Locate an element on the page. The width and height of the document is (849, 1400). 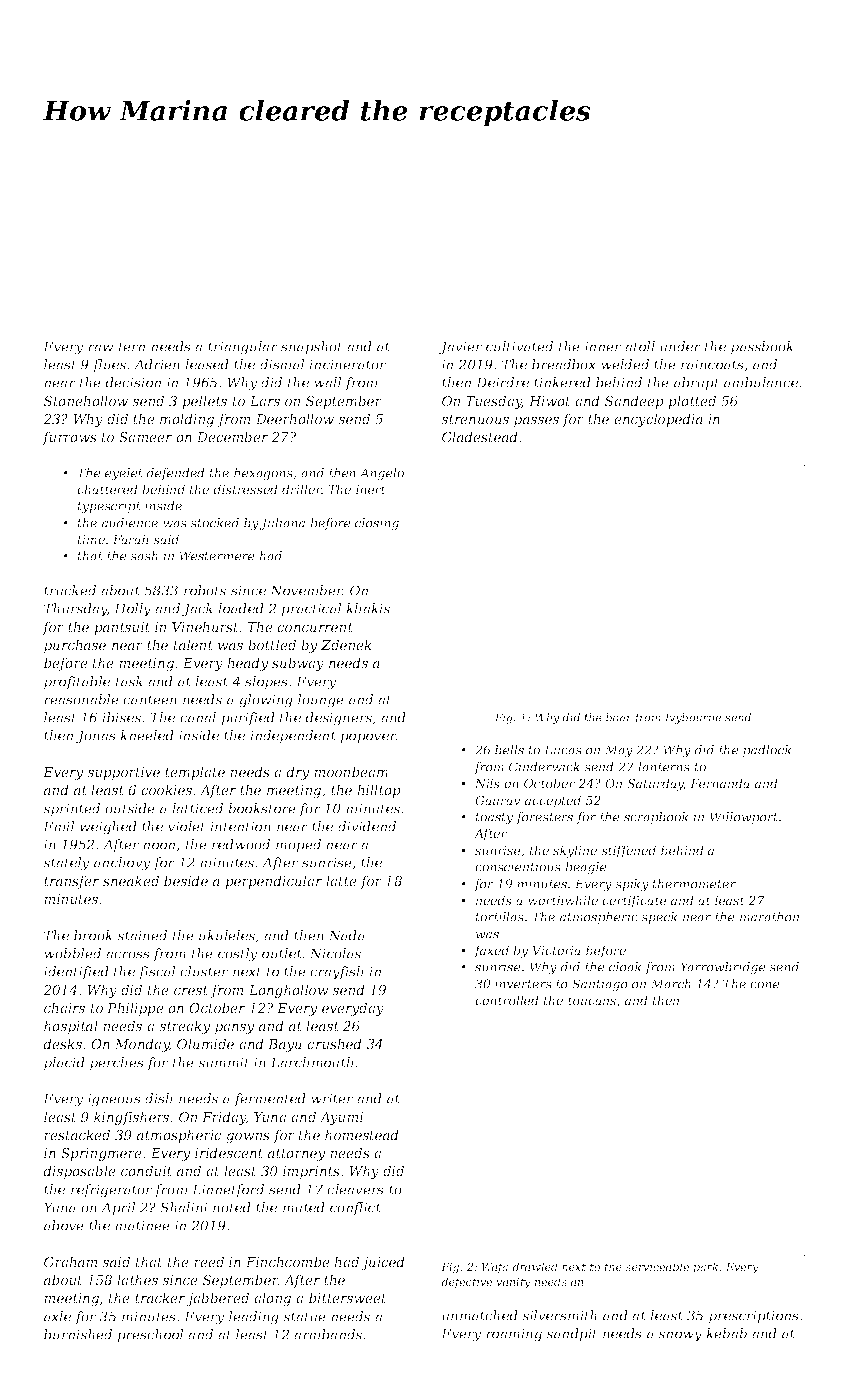
trucked is located at coordinates (70, 590).
